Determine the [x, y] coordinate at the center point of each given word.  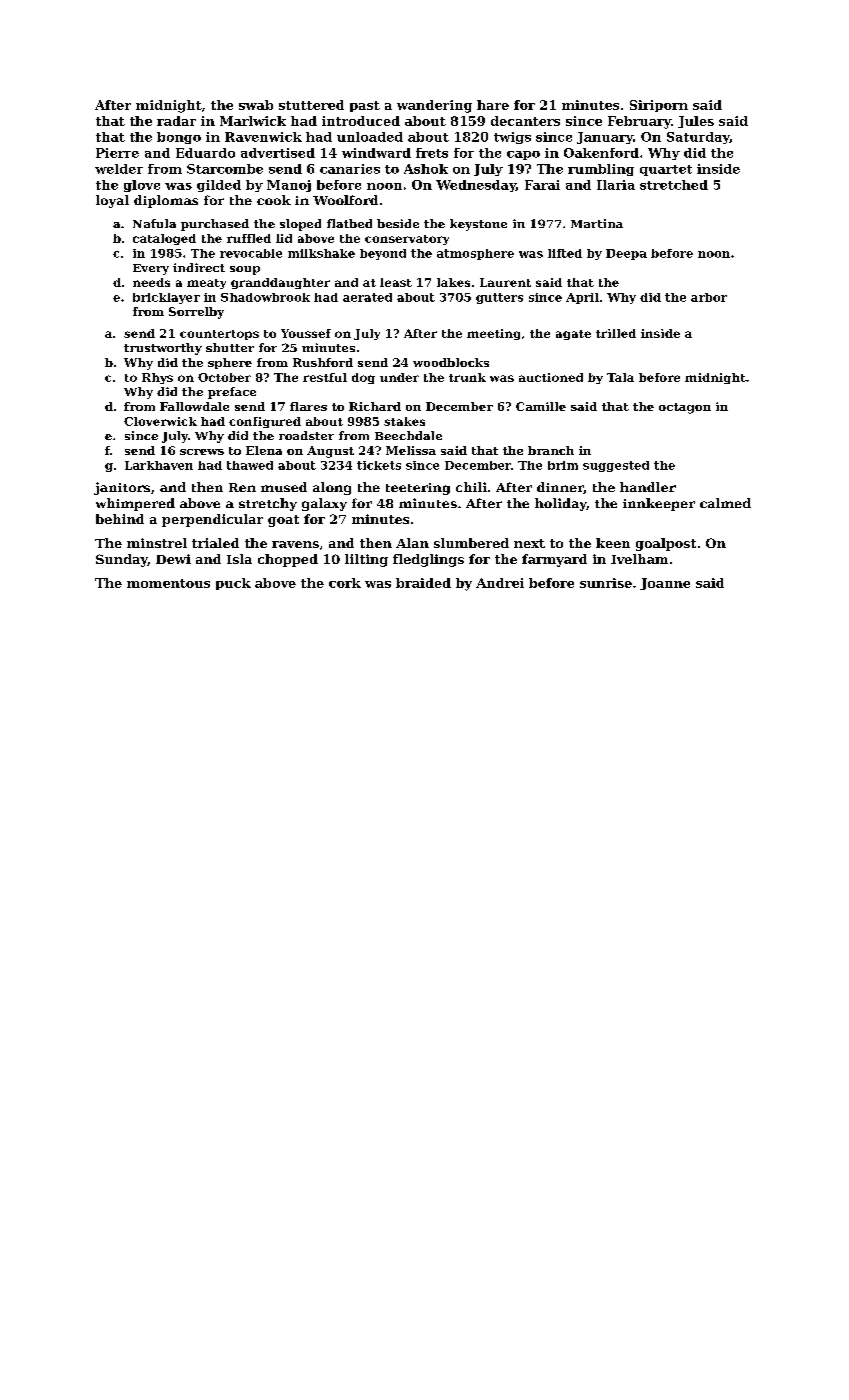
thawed [250, 465]
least [396, 282]
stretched [674, 185]
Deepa [626, 254]
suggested [616, 466]
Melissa [411, 450]
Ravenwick [263, 137]
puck [233, 584]
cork [345, 583]
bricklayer [166, 298]
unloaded [370, 137]
